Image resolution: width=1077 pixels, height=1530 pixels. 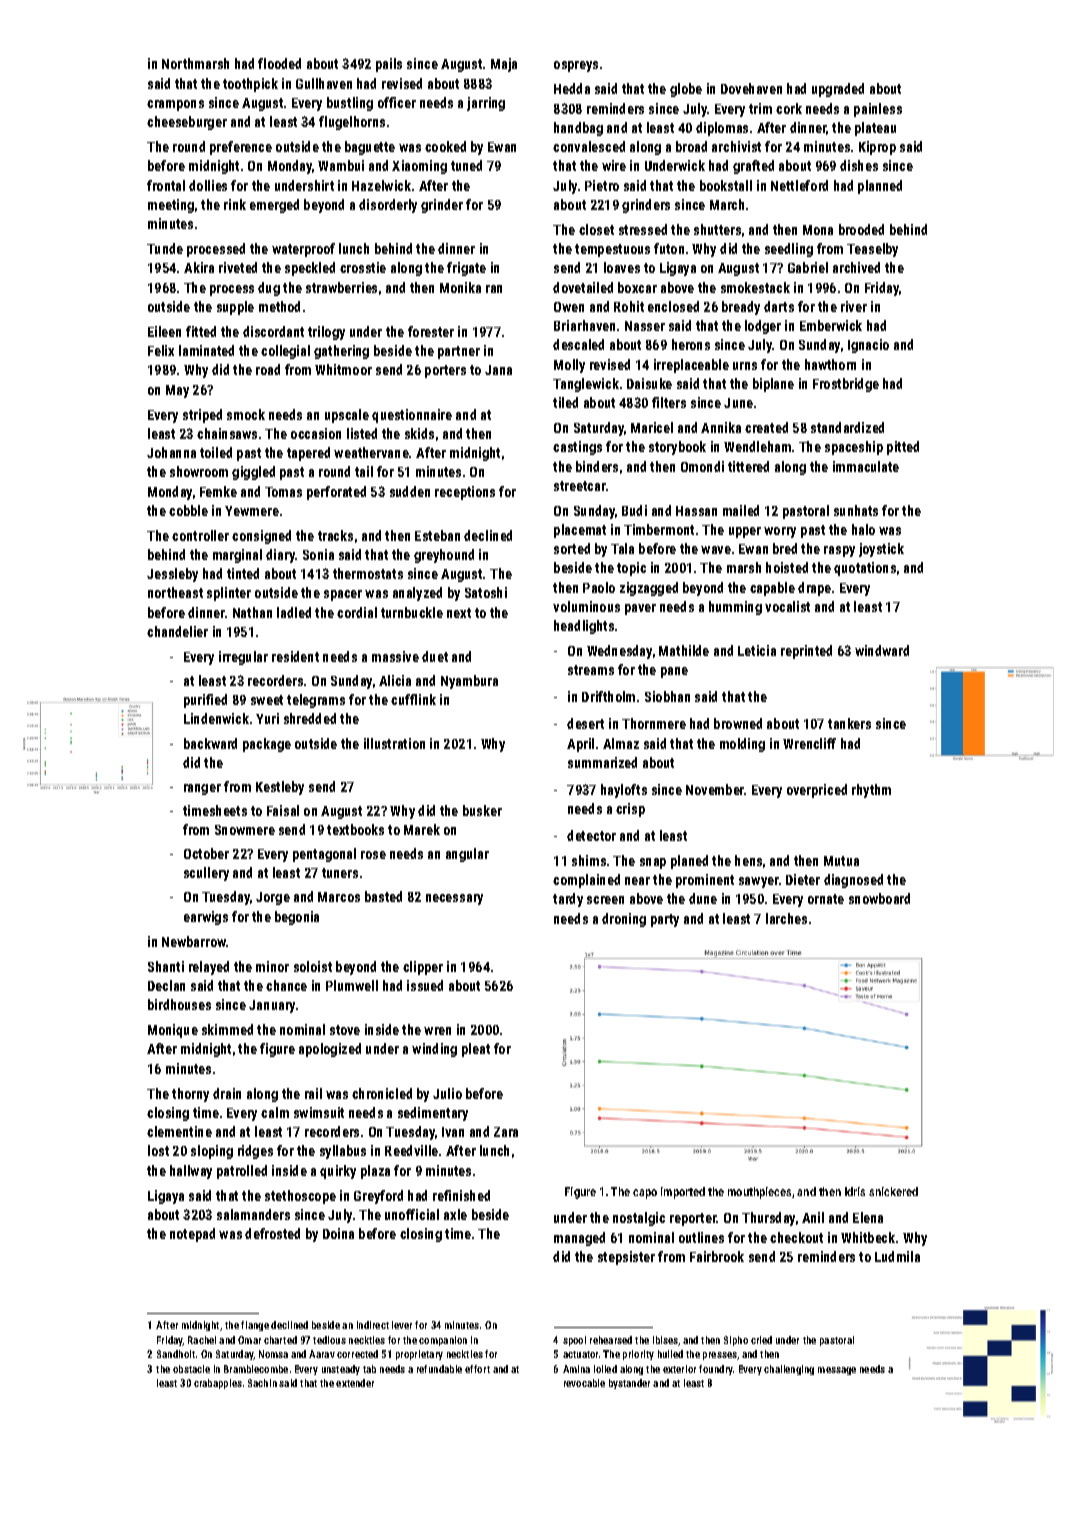 I want to click on Snowmere, so click(x=245, y=830).
